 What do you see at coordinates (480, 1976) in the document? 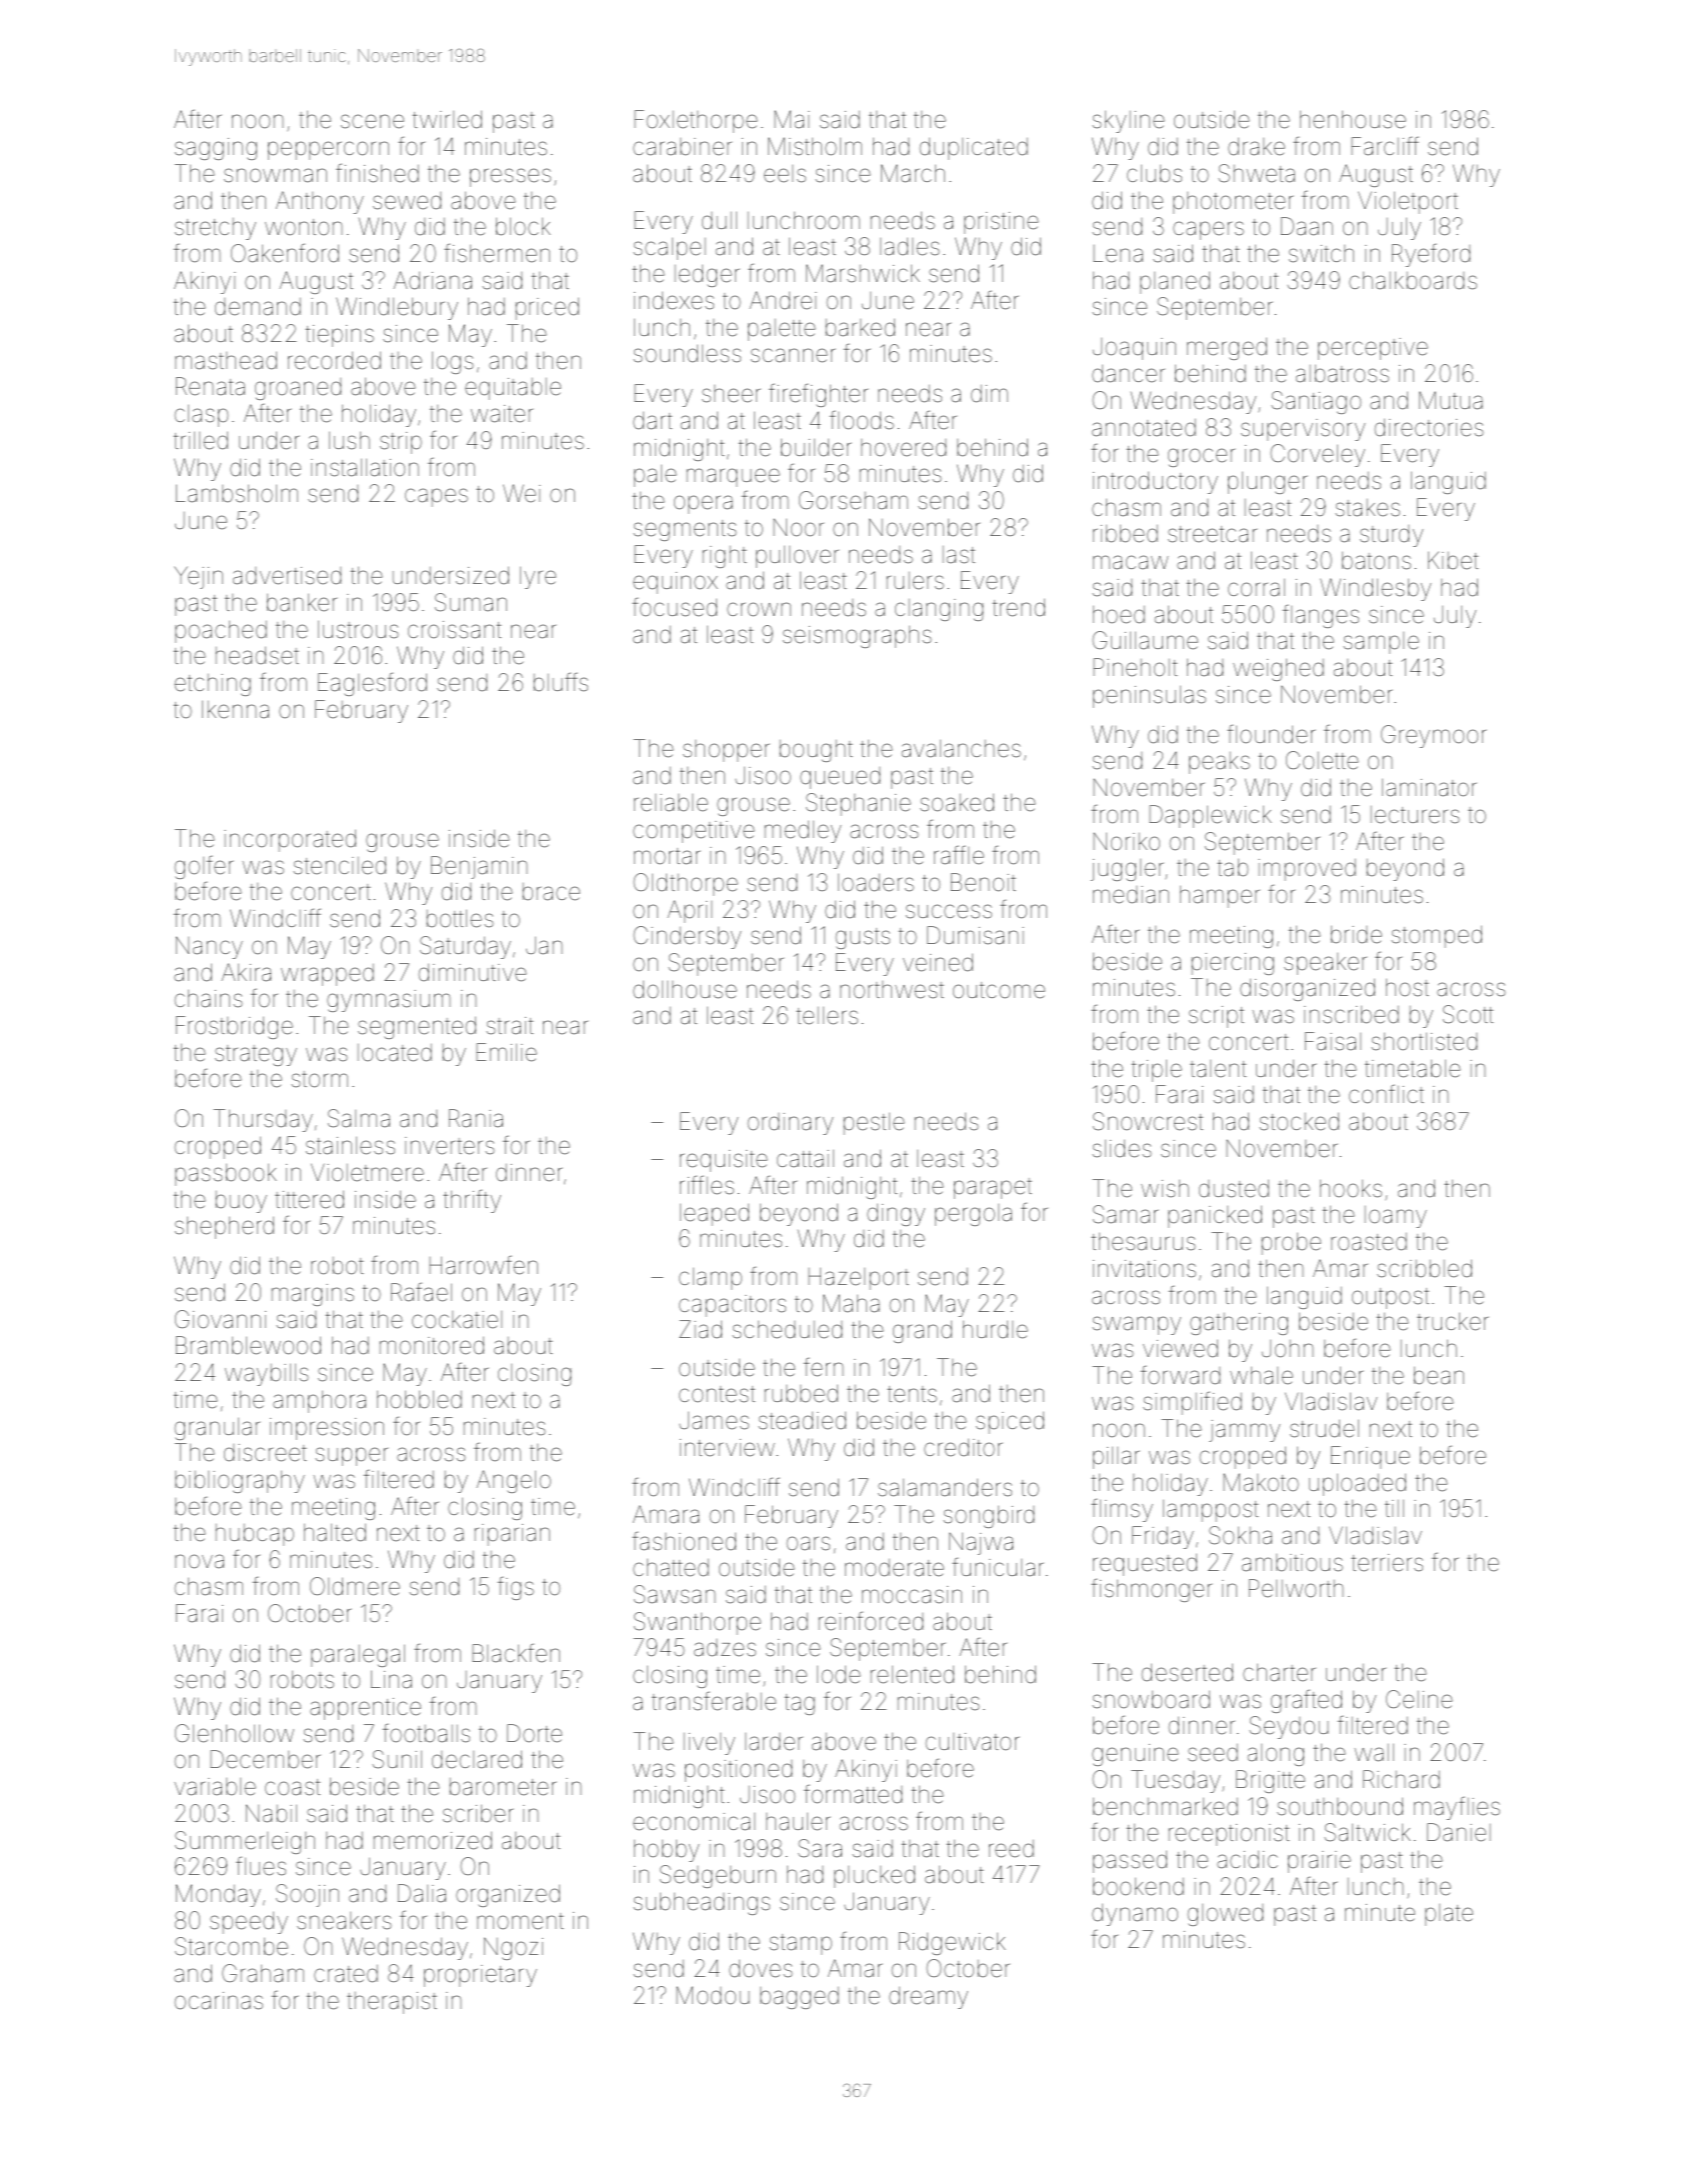
I see `proprietary` at bounding box center [480, 1976].
